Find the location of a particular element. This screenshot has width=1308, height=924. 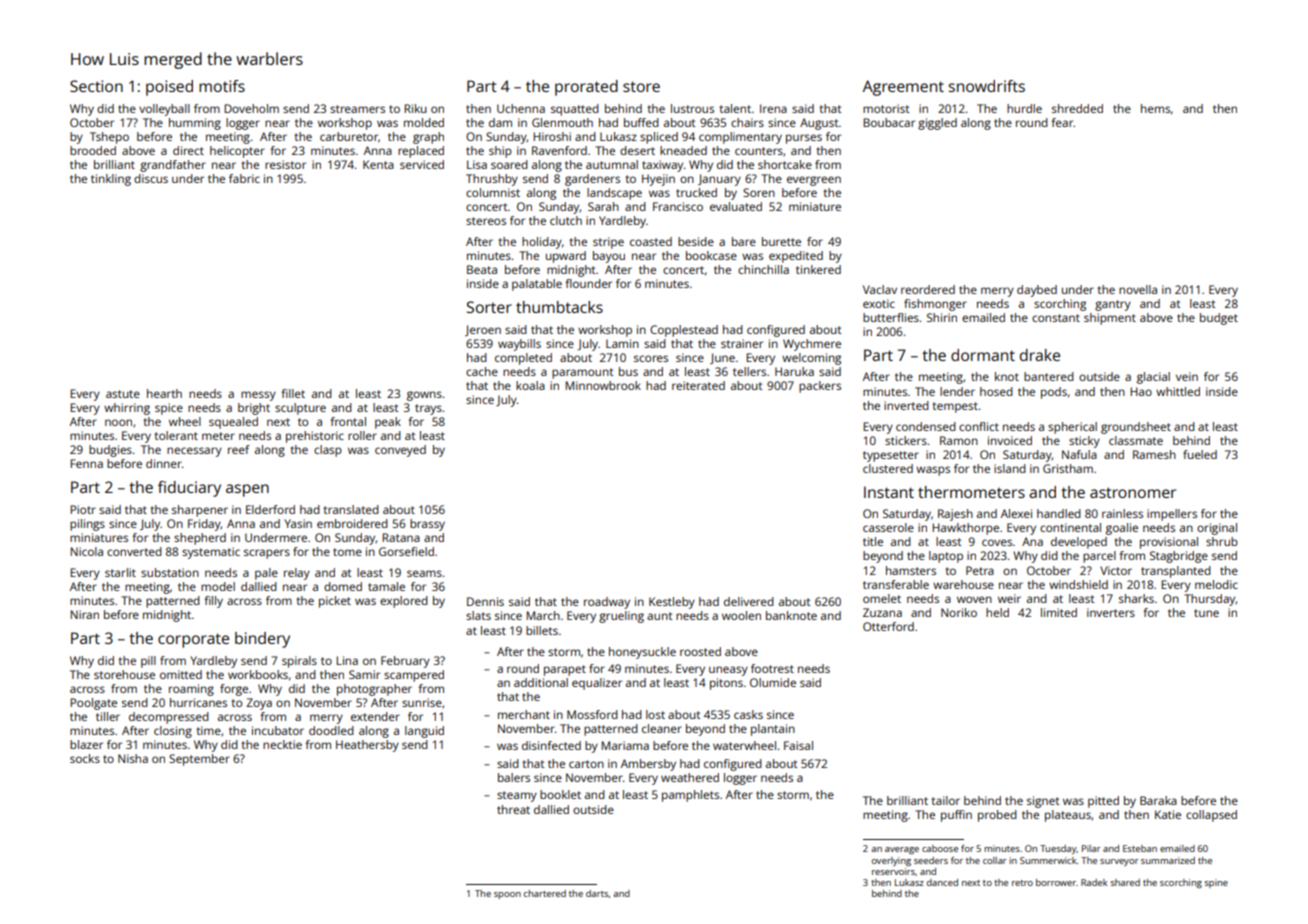

retro is located at coordinates (1022, 883).
